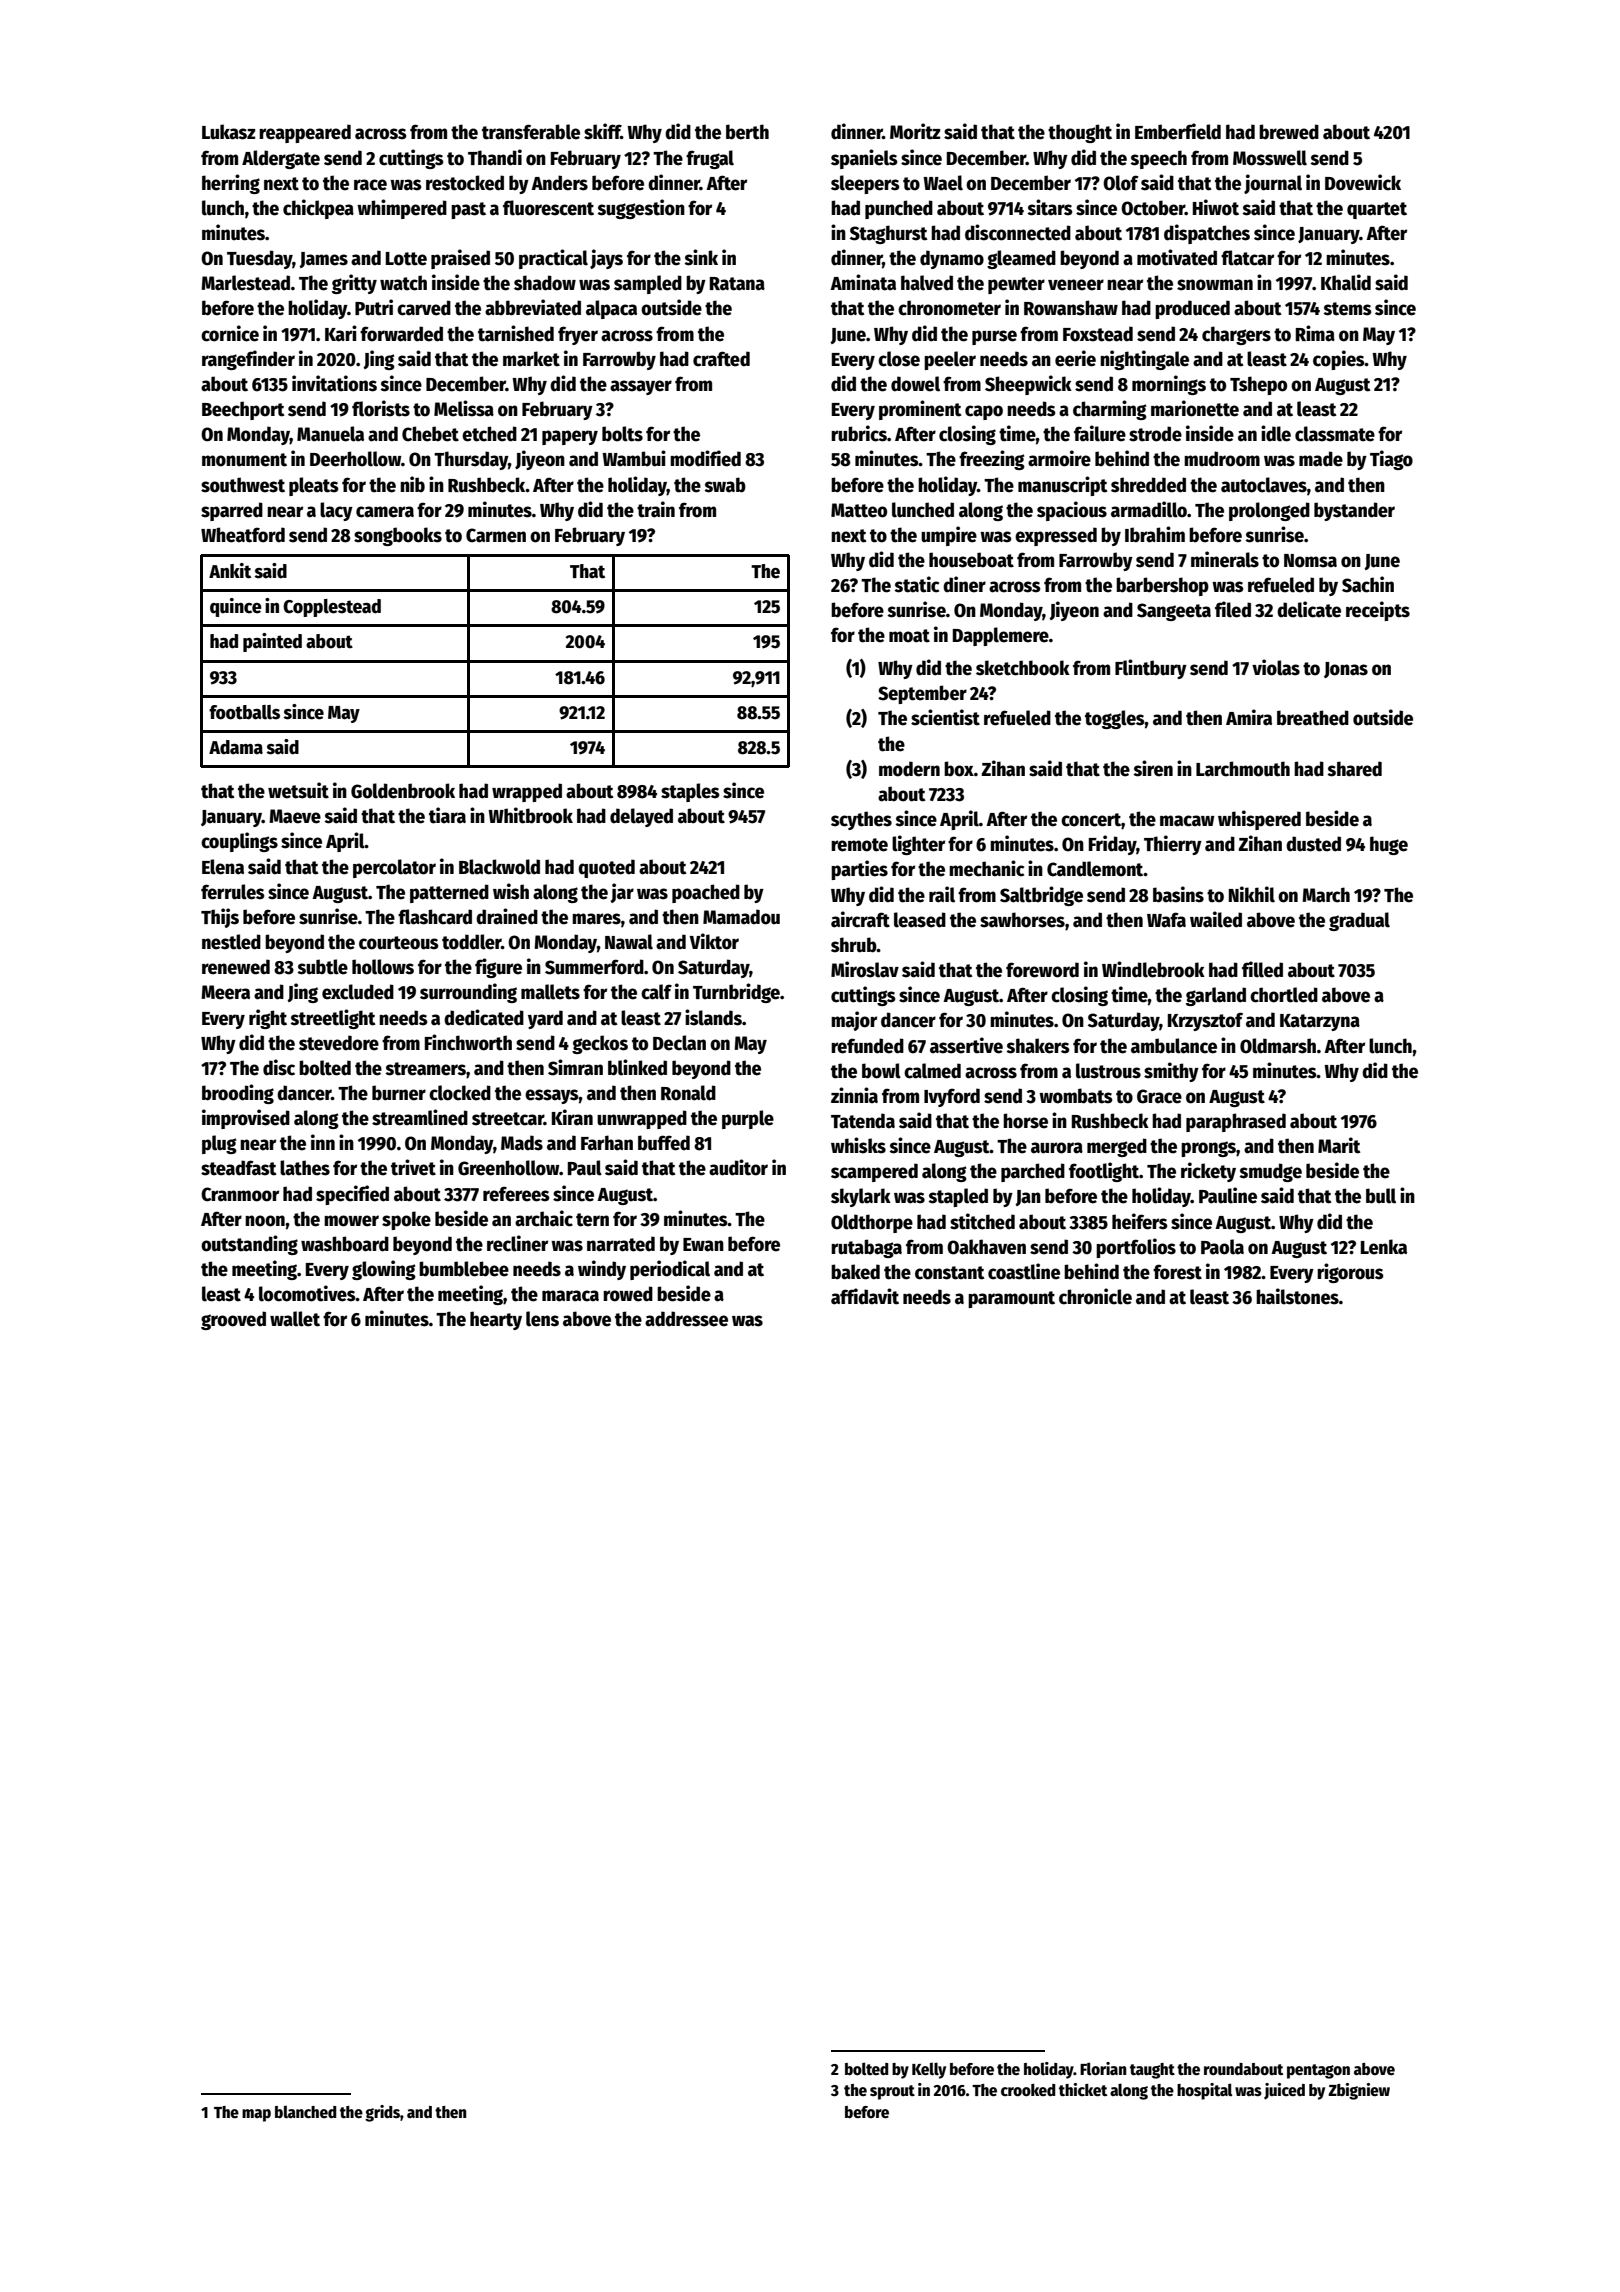 The image size is (1620, 2292). Describe the element at coordinates (382, 2113) in the page. I see `grids` at that location.
